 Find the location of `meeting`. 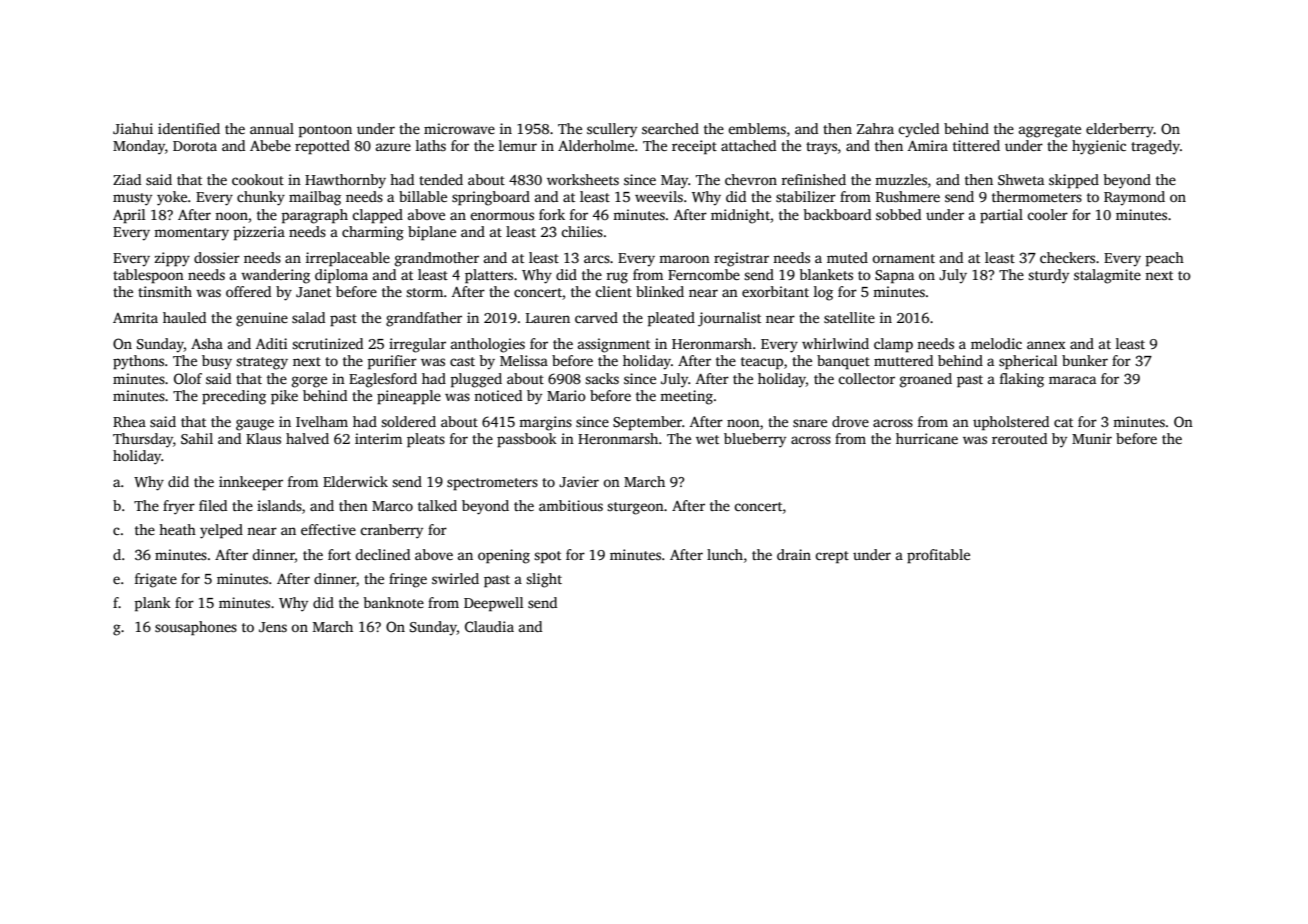

meeting is located at coordinates (686, 397).
